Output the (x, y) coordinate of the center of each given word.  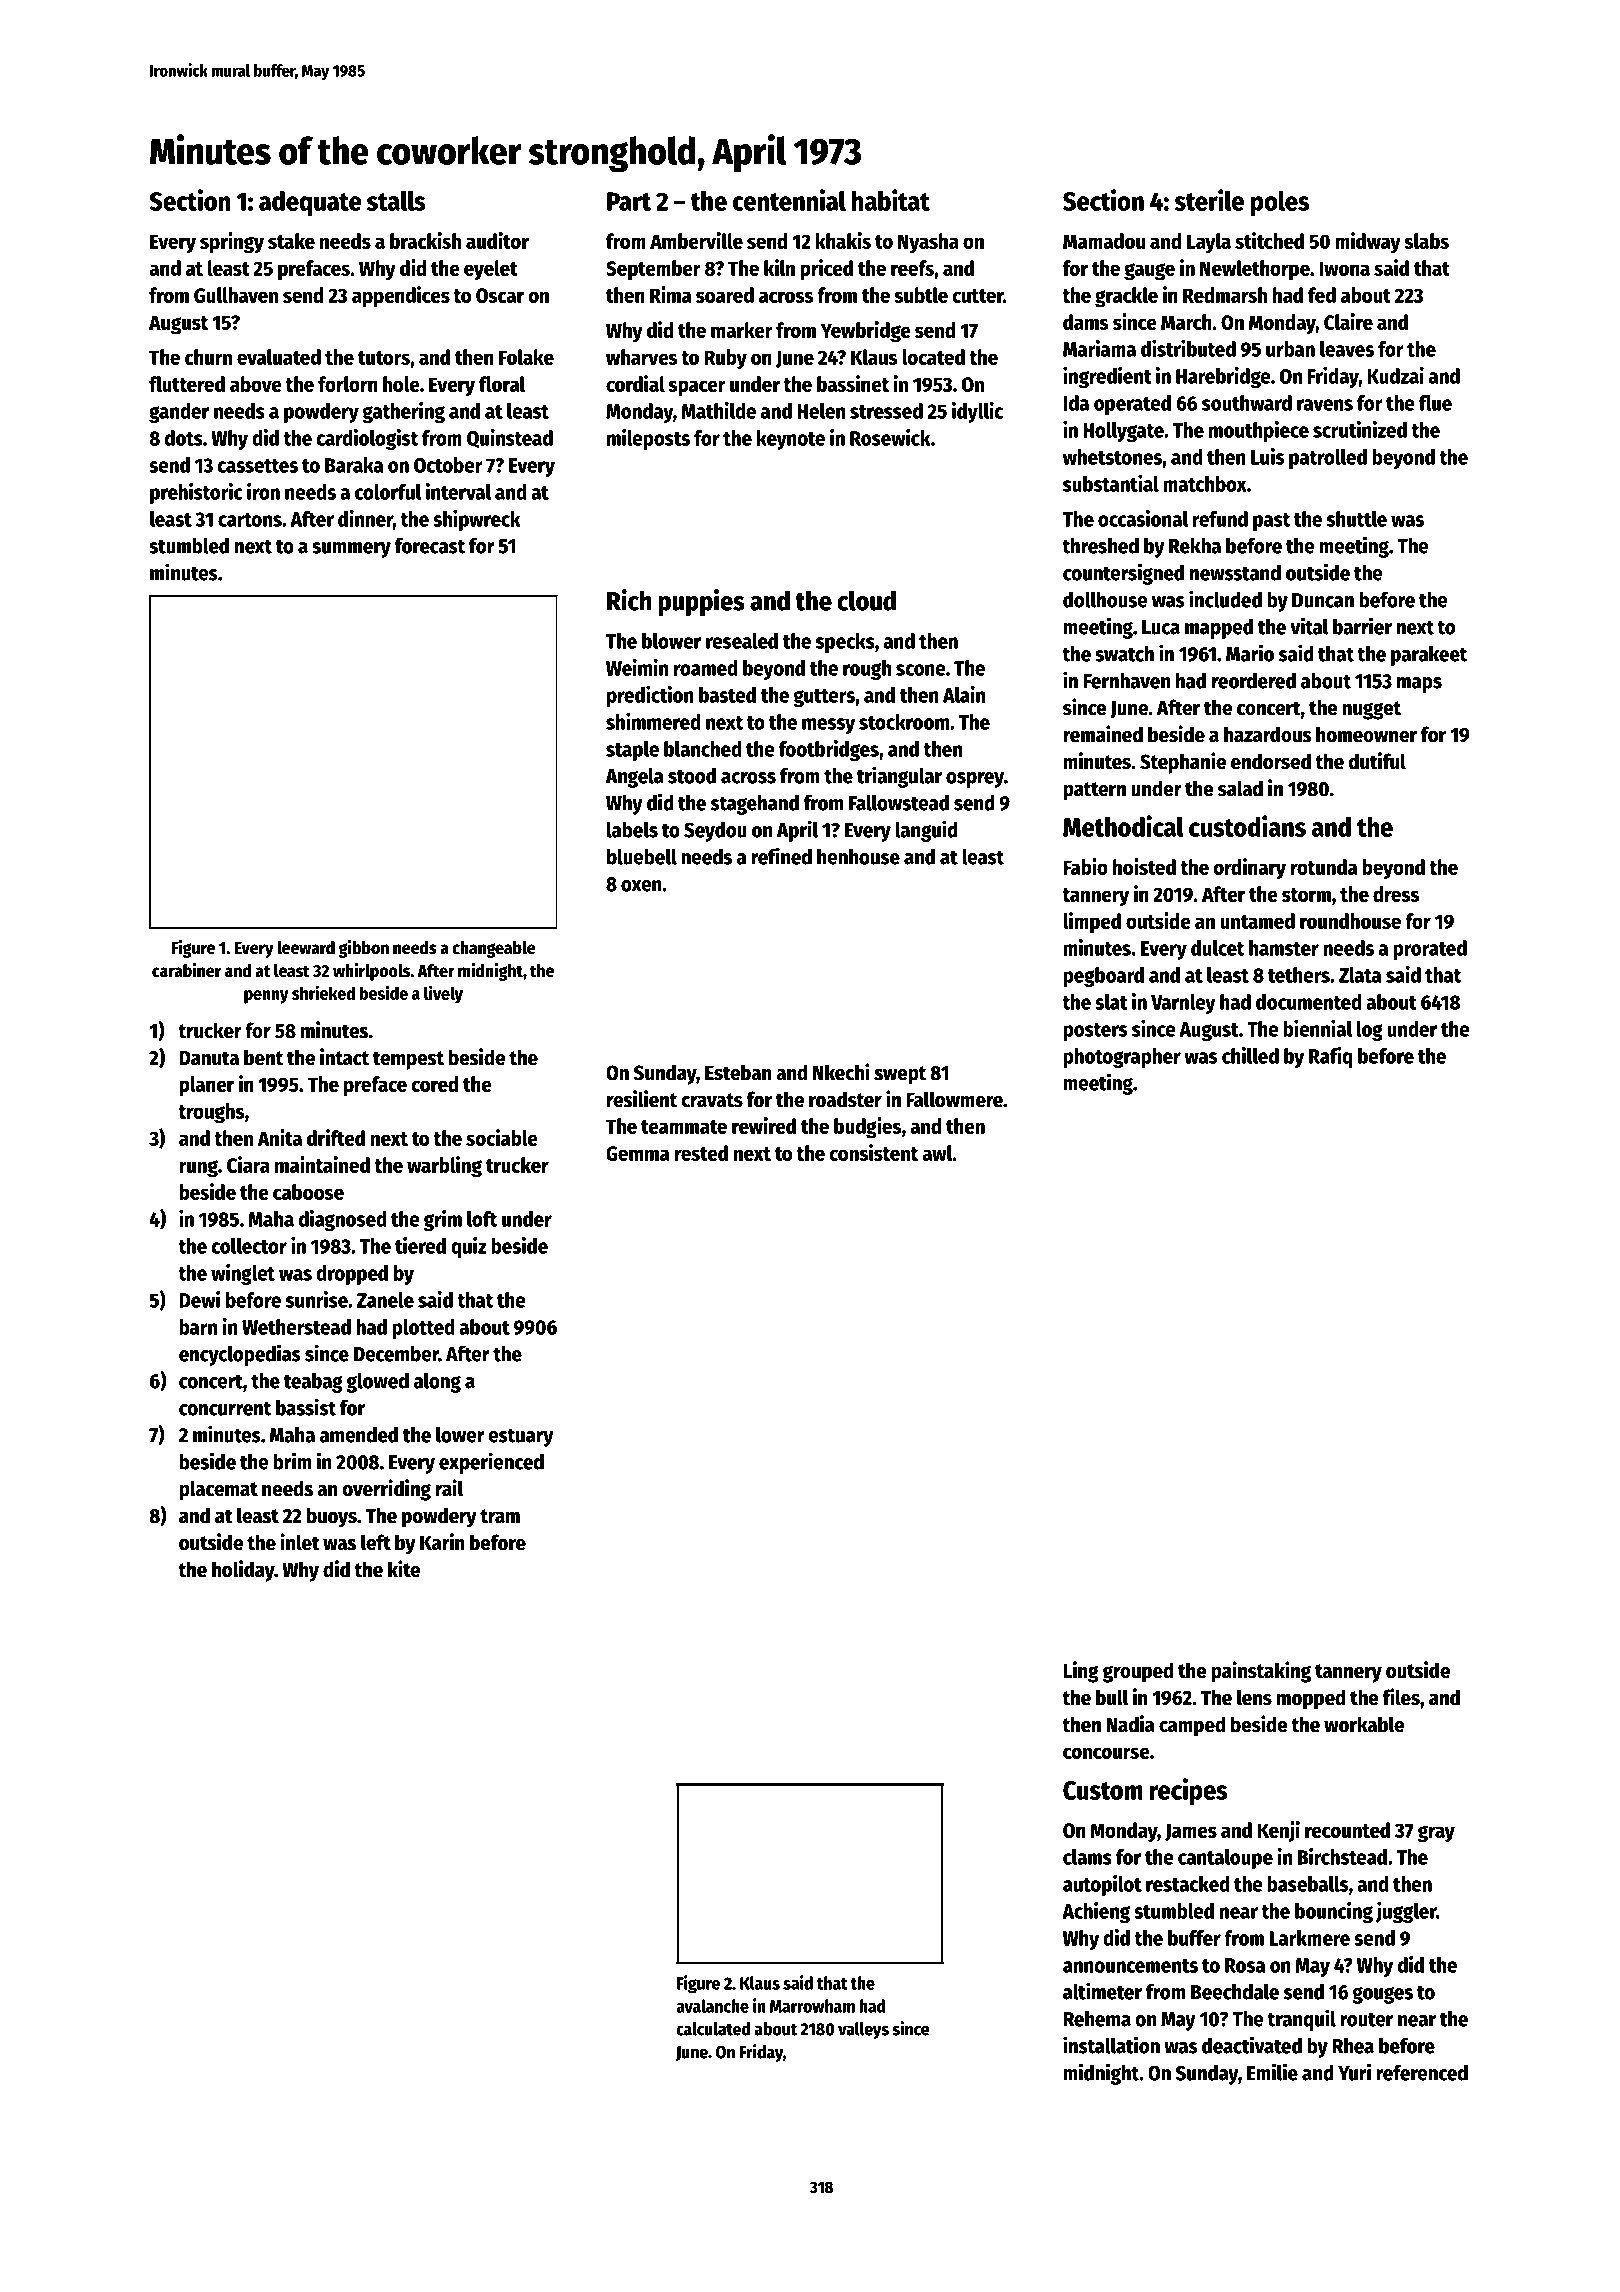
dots (184, 438)
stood (692, 776)
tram (500, 1516)
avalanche (712, 2006)
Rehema (1097, 2019)
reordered (1254, 681)
